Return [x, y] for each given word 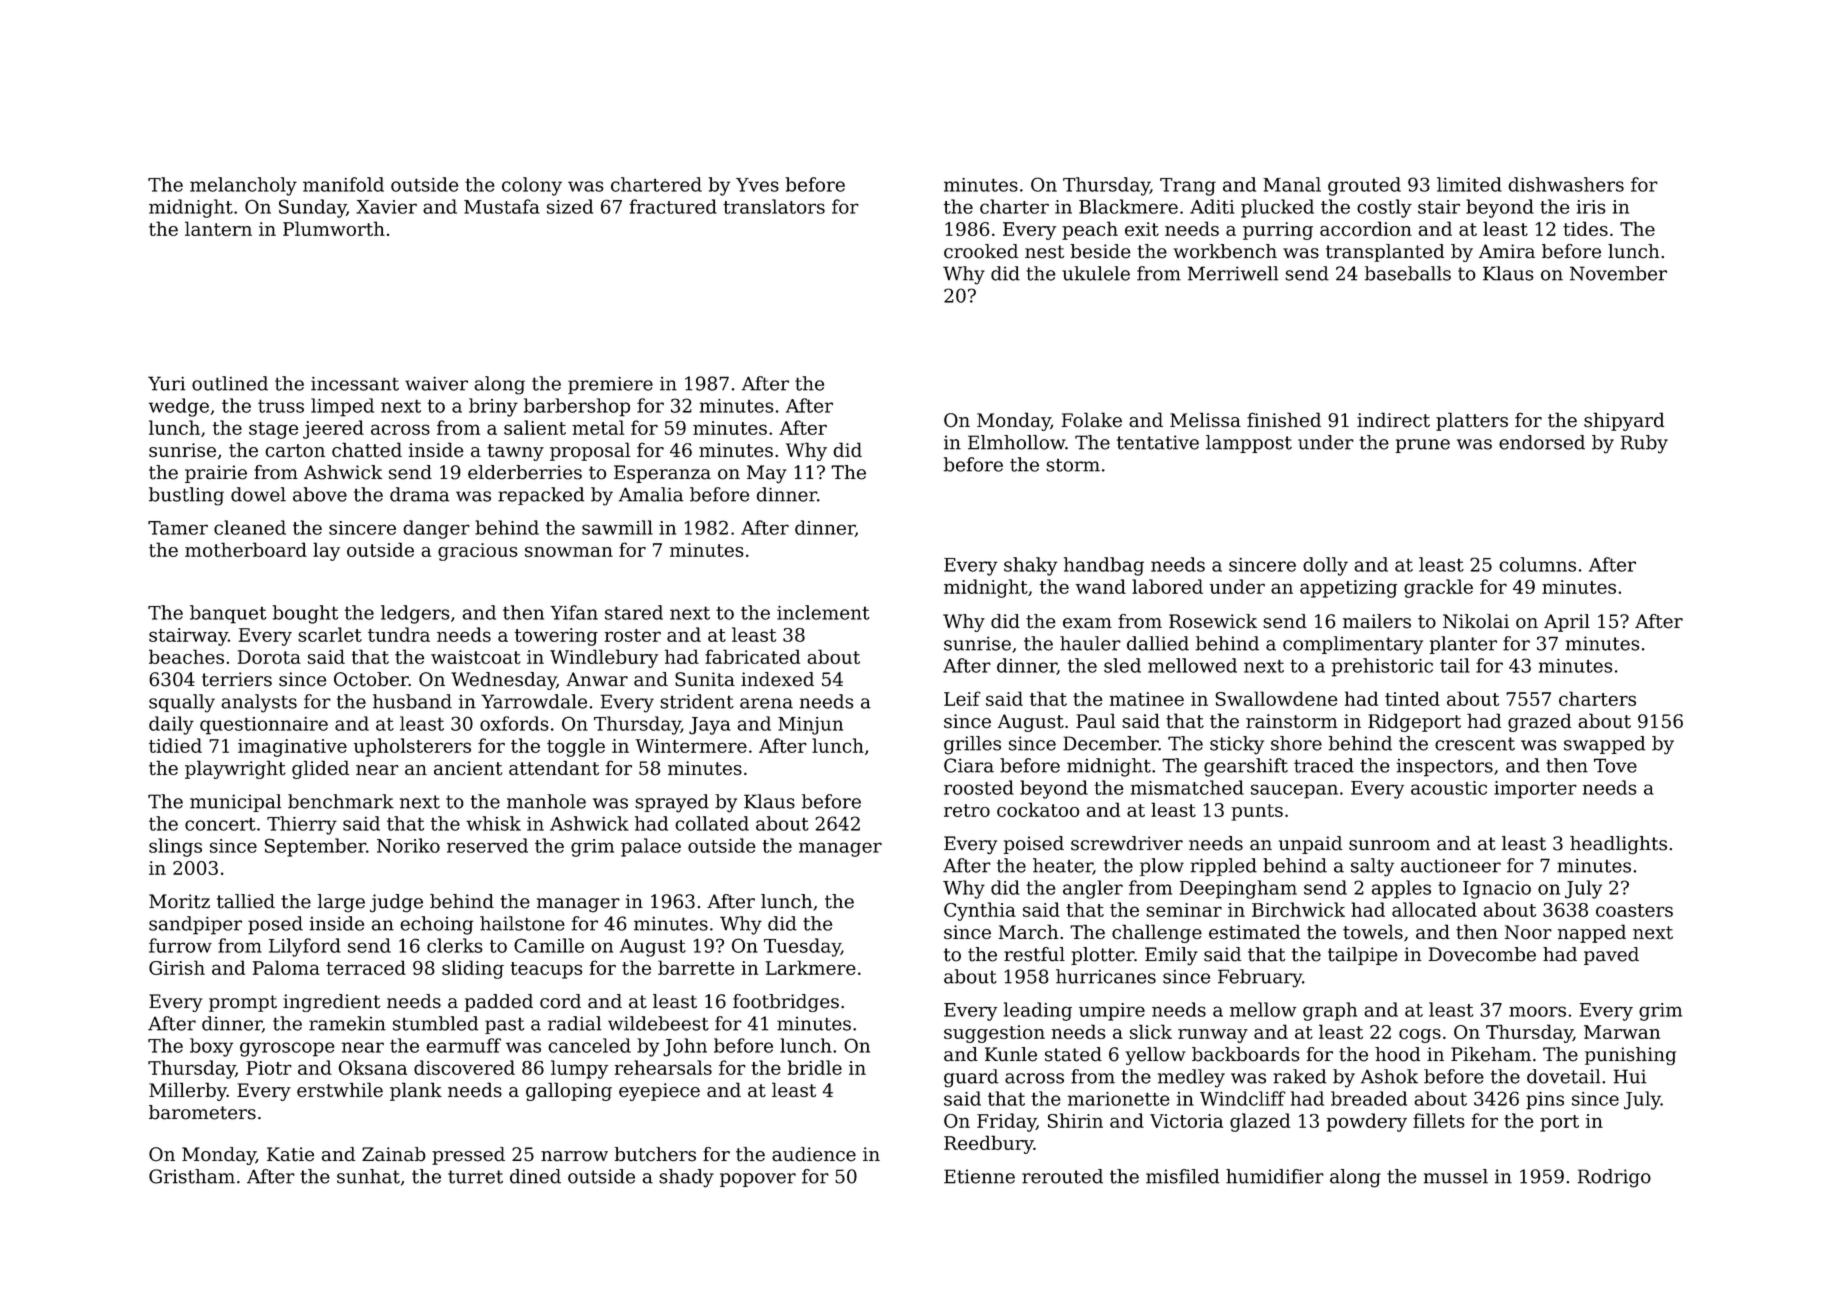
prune [1423, 446]
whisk [493, 823]
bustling [186, 496]
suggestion [994, 1034]
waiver [436, 384]
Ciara [969, 765]
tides [1585, 228]
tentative [1158, 442]
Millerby [188, 1091]
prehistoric [1382, 667]
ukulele [1096, 273]
